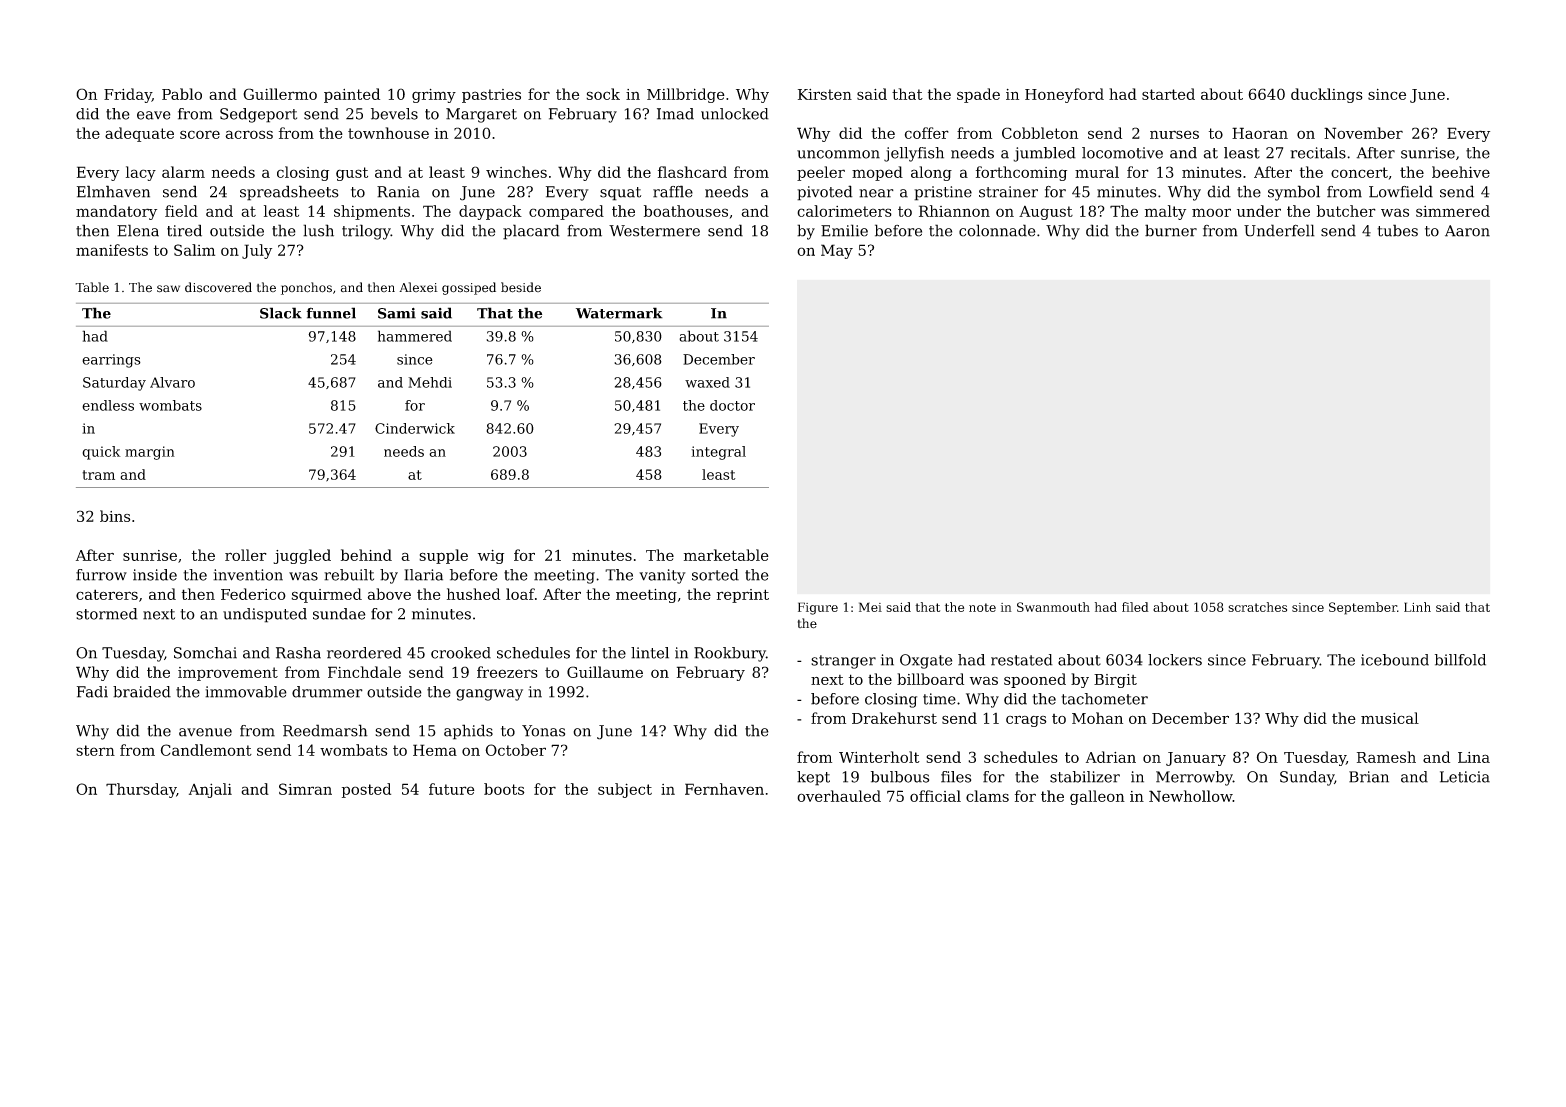 This screenshot has height=1107, width=1566. What do you see at coordinates (1397, 230) in the screenshot?
I see `tubes` at bounding box center [1397, 230].
